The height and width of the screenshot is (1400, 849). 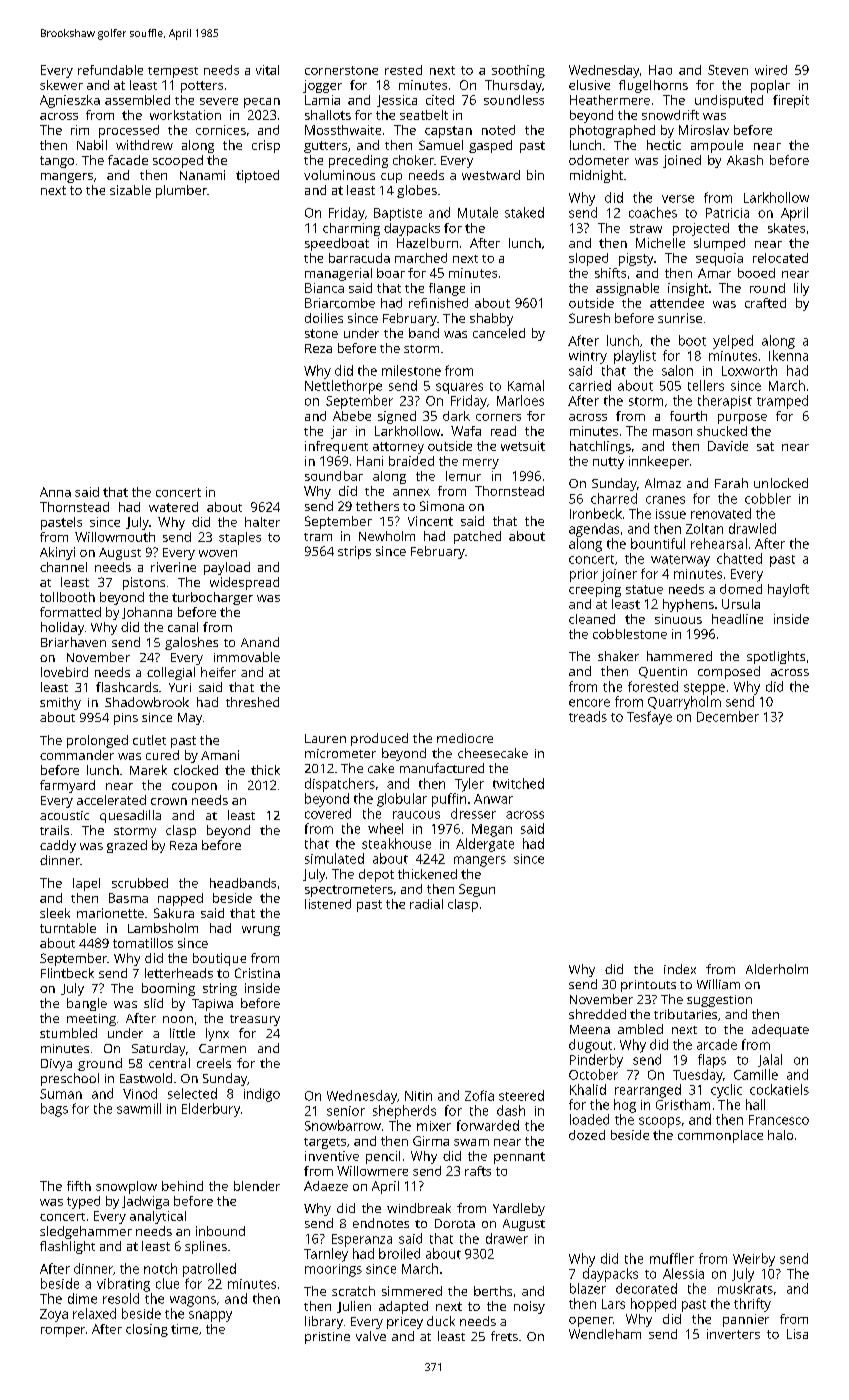 What do you see at coordinates (111, 800) in the screenshot?
I see `accelerated` at bounding box center [111, 800].
